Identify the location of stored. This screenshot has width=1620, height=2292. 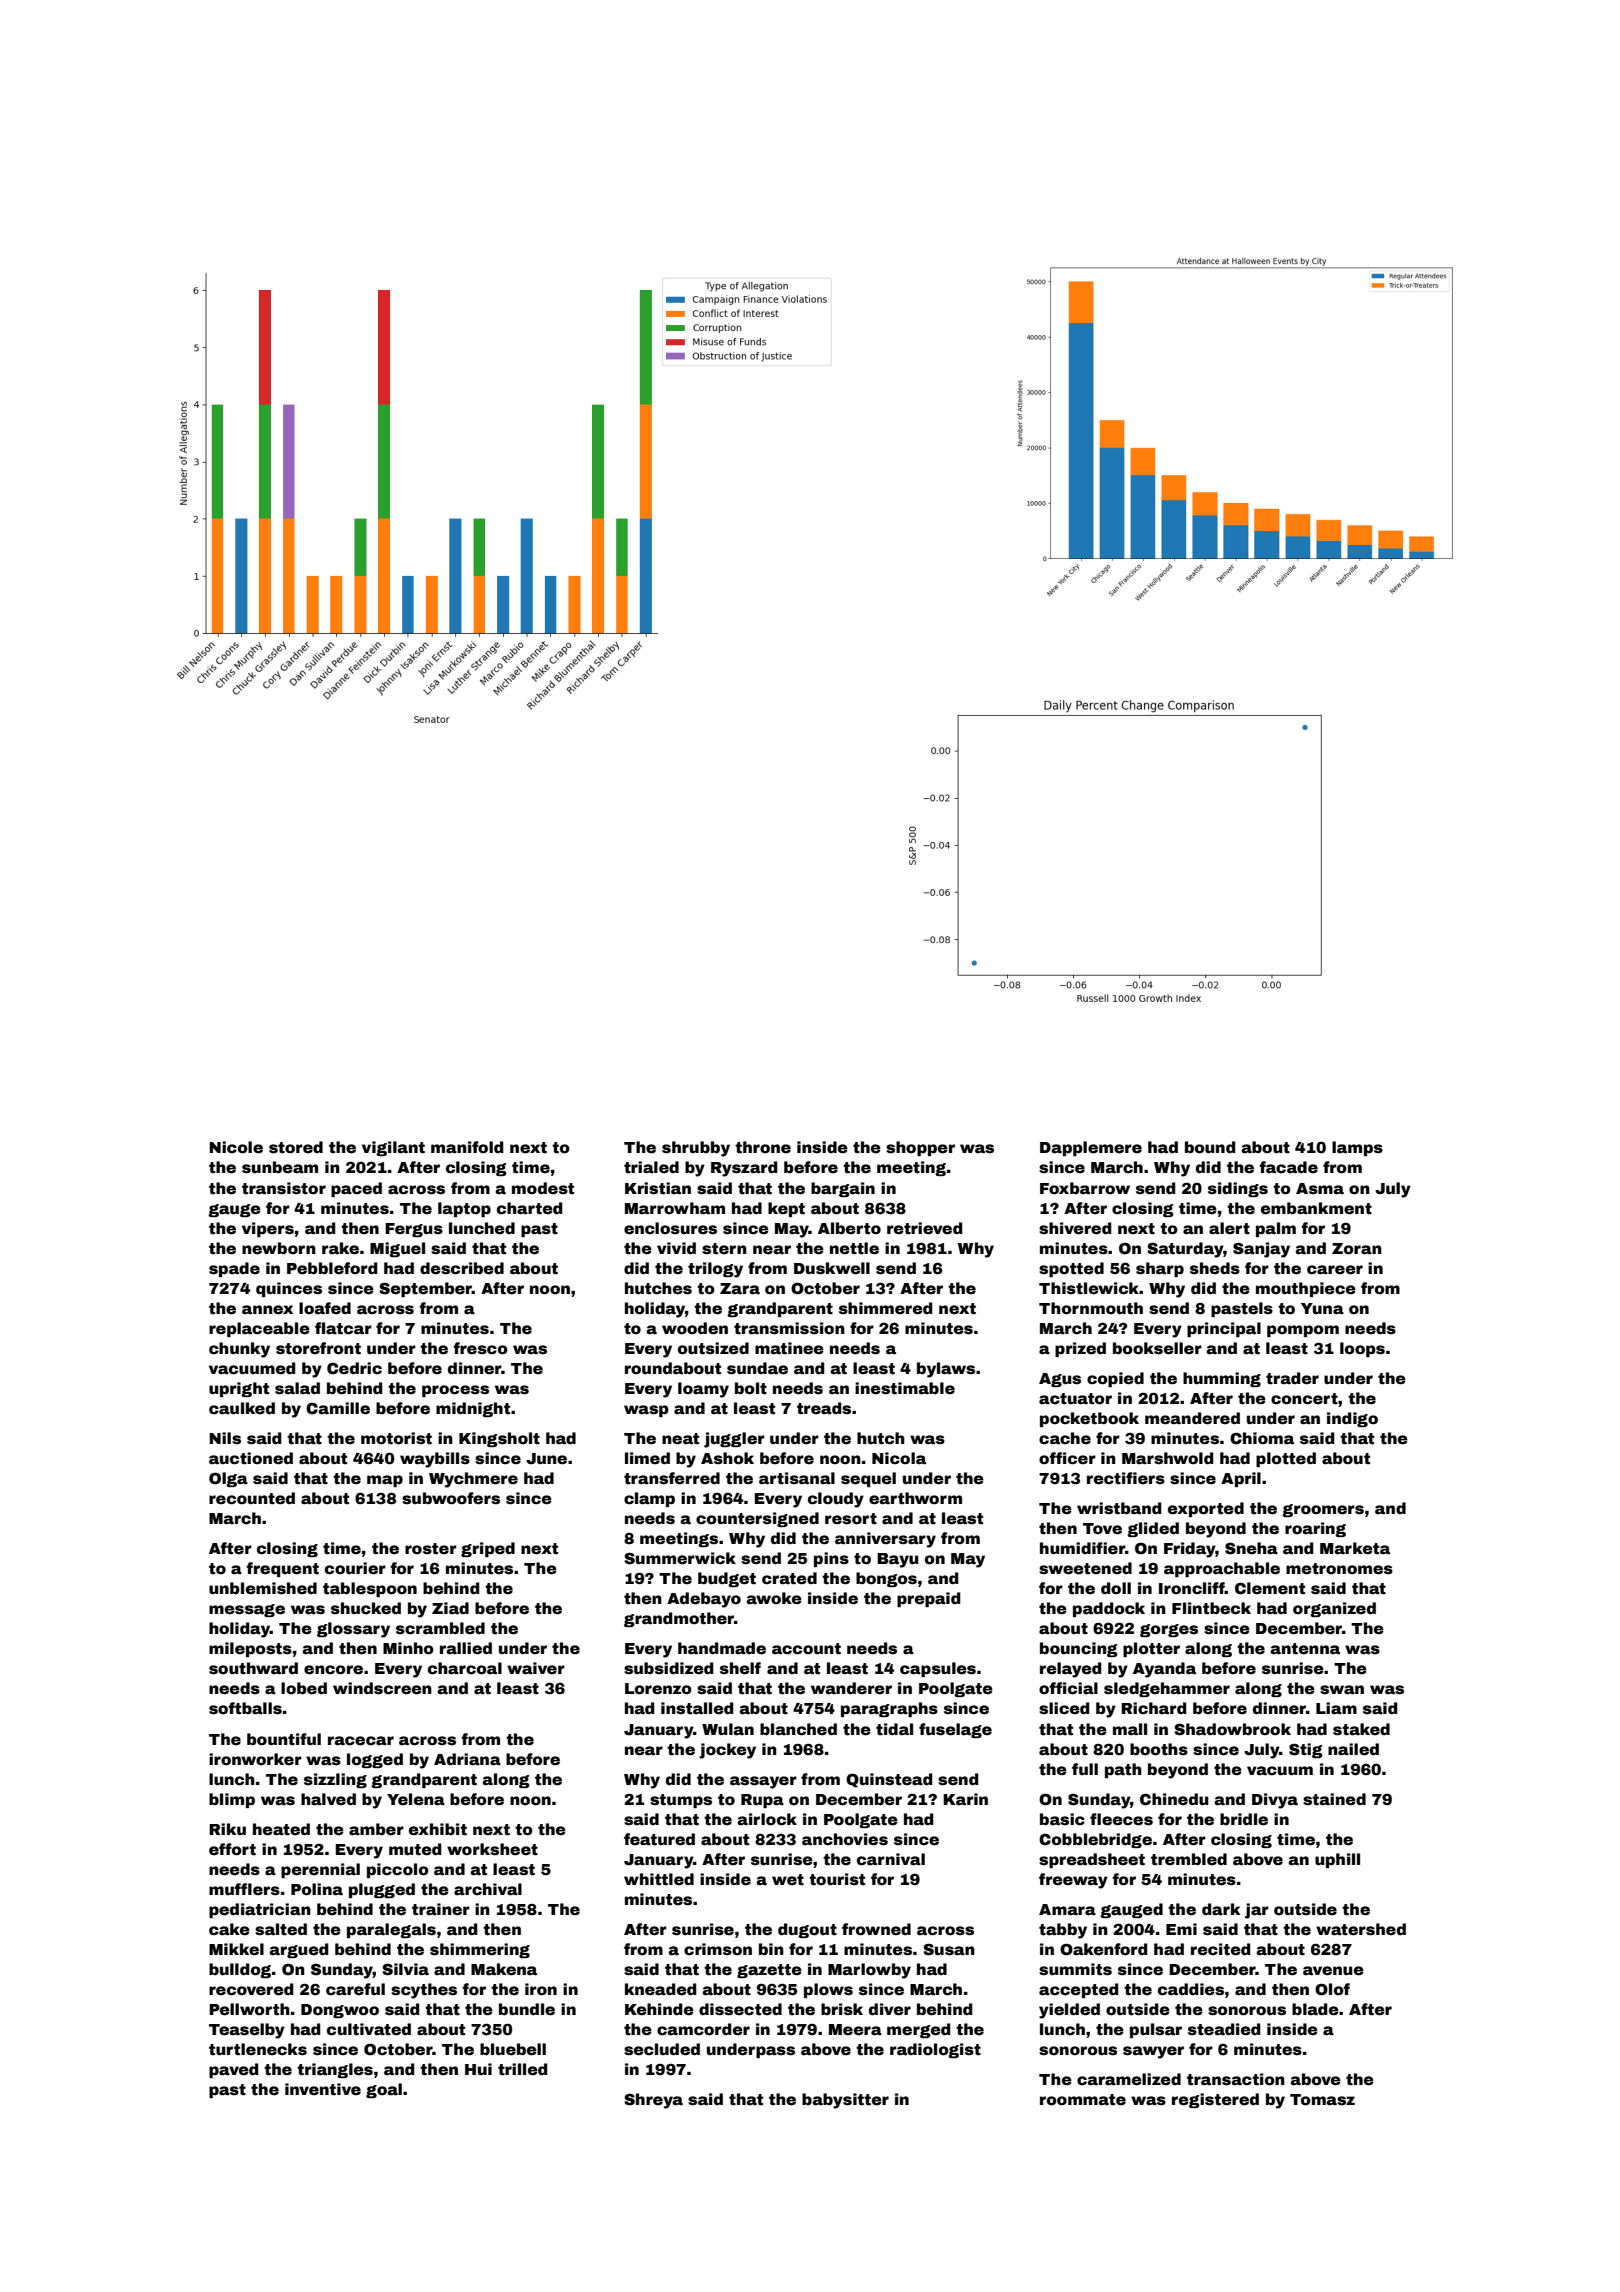
(296, 1147).
